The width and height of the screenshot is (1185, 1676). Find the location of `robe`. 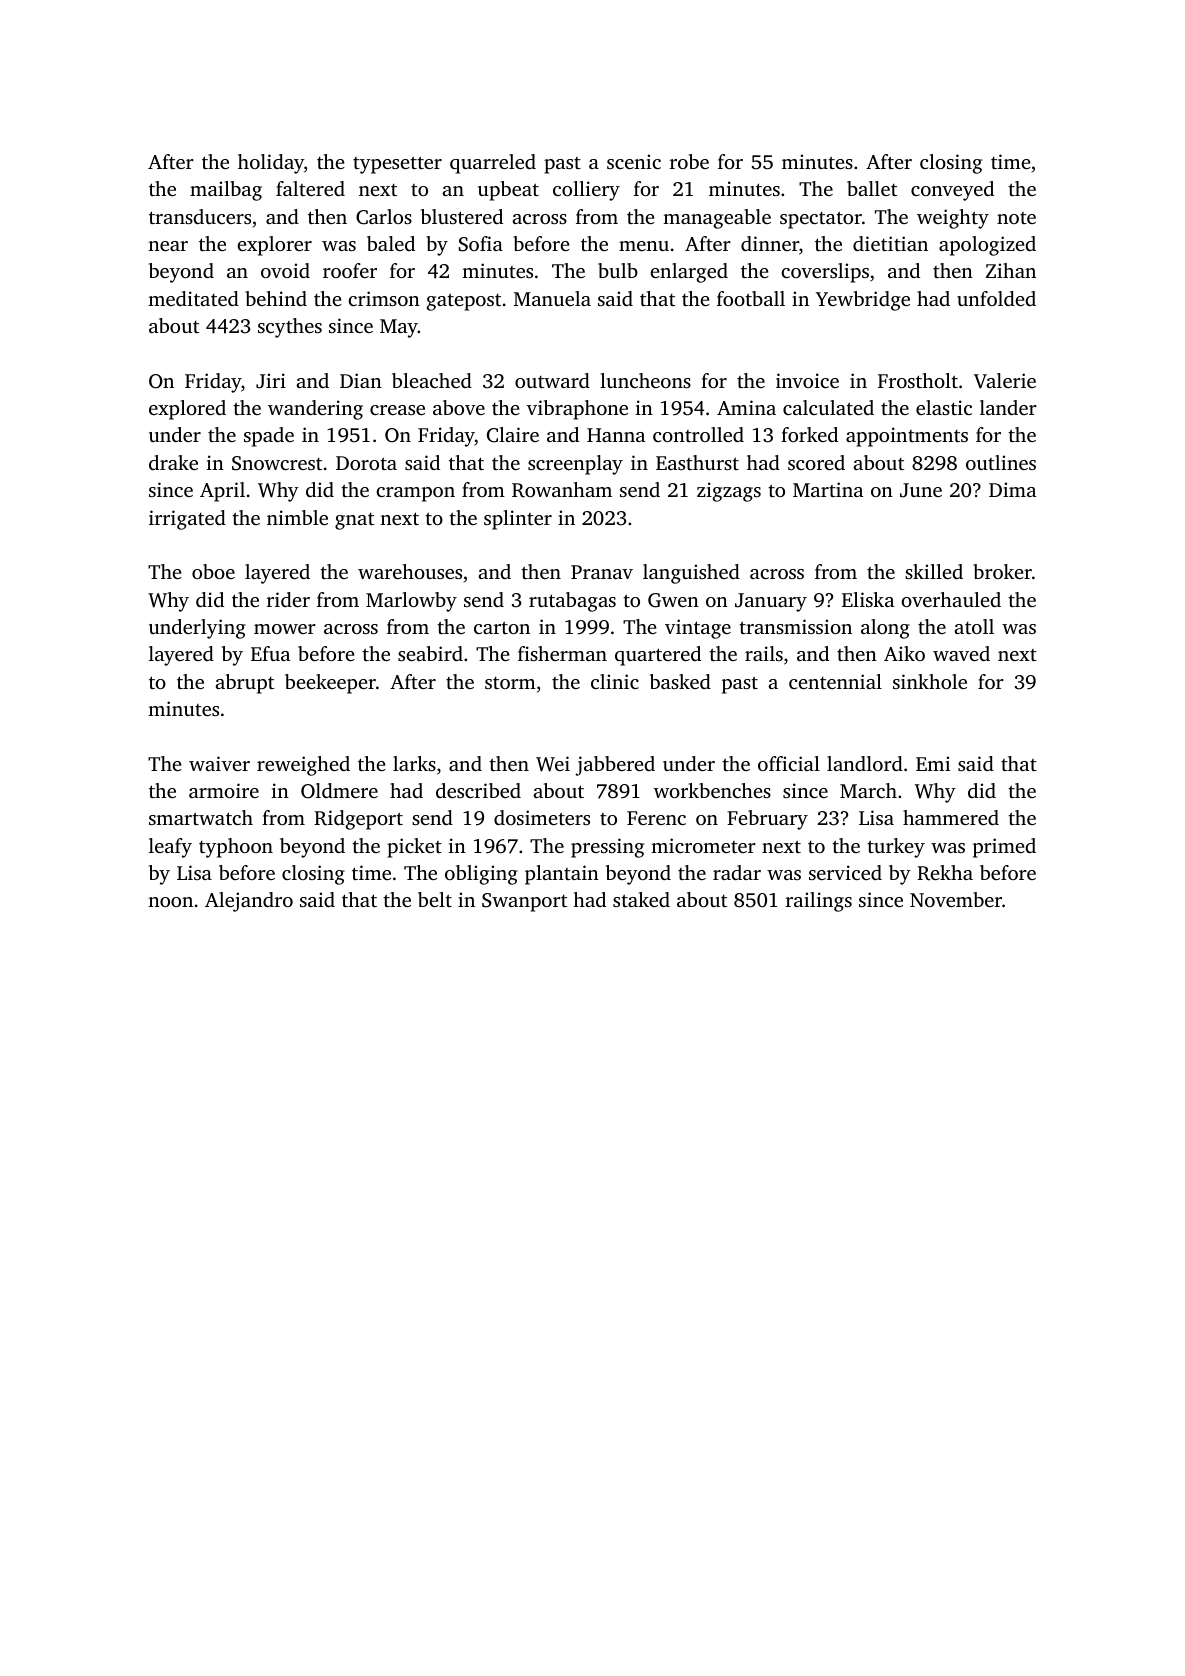

robe is located at coordinates (689, 161).
